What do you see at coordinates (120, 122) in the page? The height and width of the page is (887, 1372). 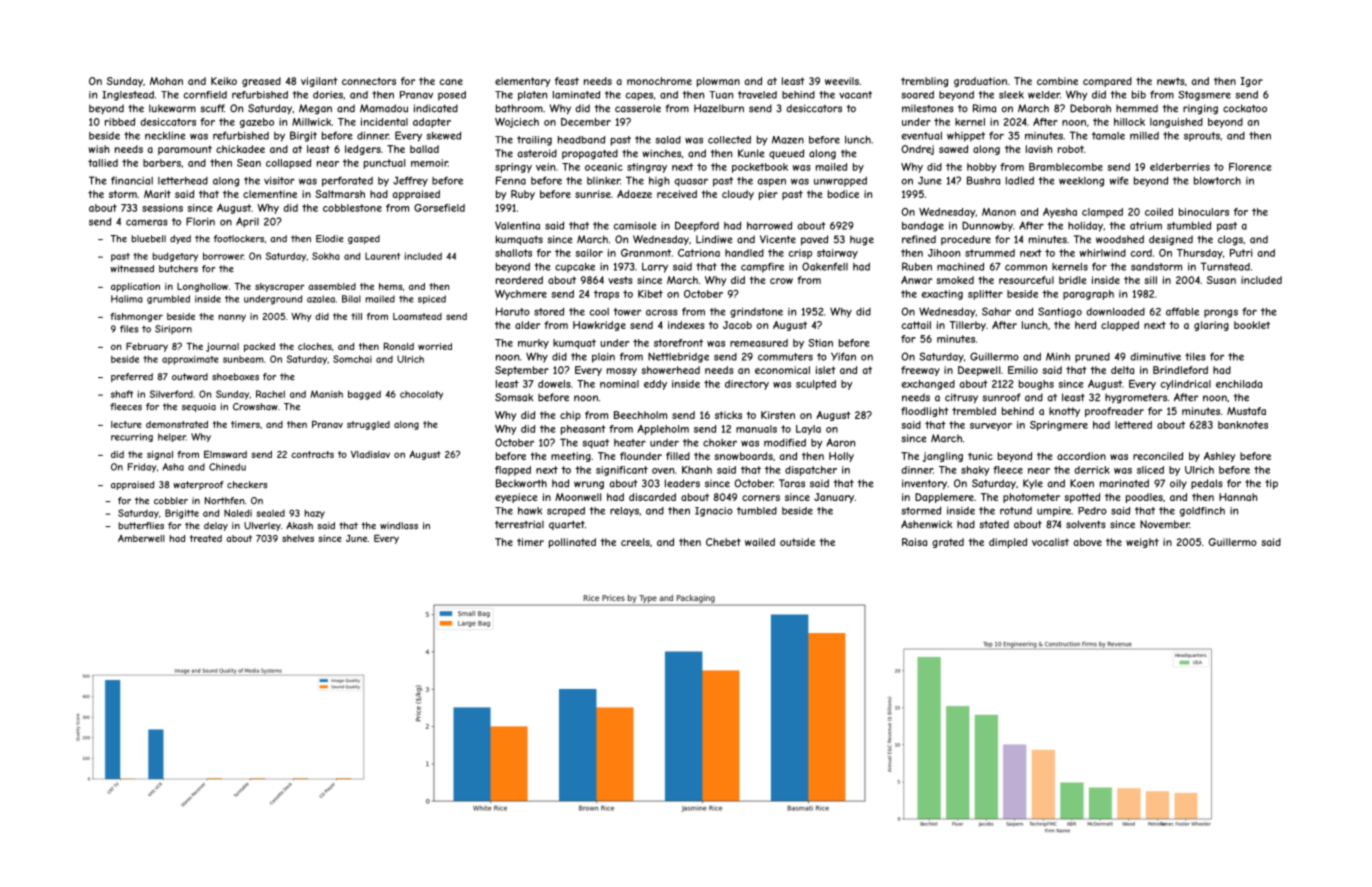 I see `ribbed` at bounding box center [120, 122].
